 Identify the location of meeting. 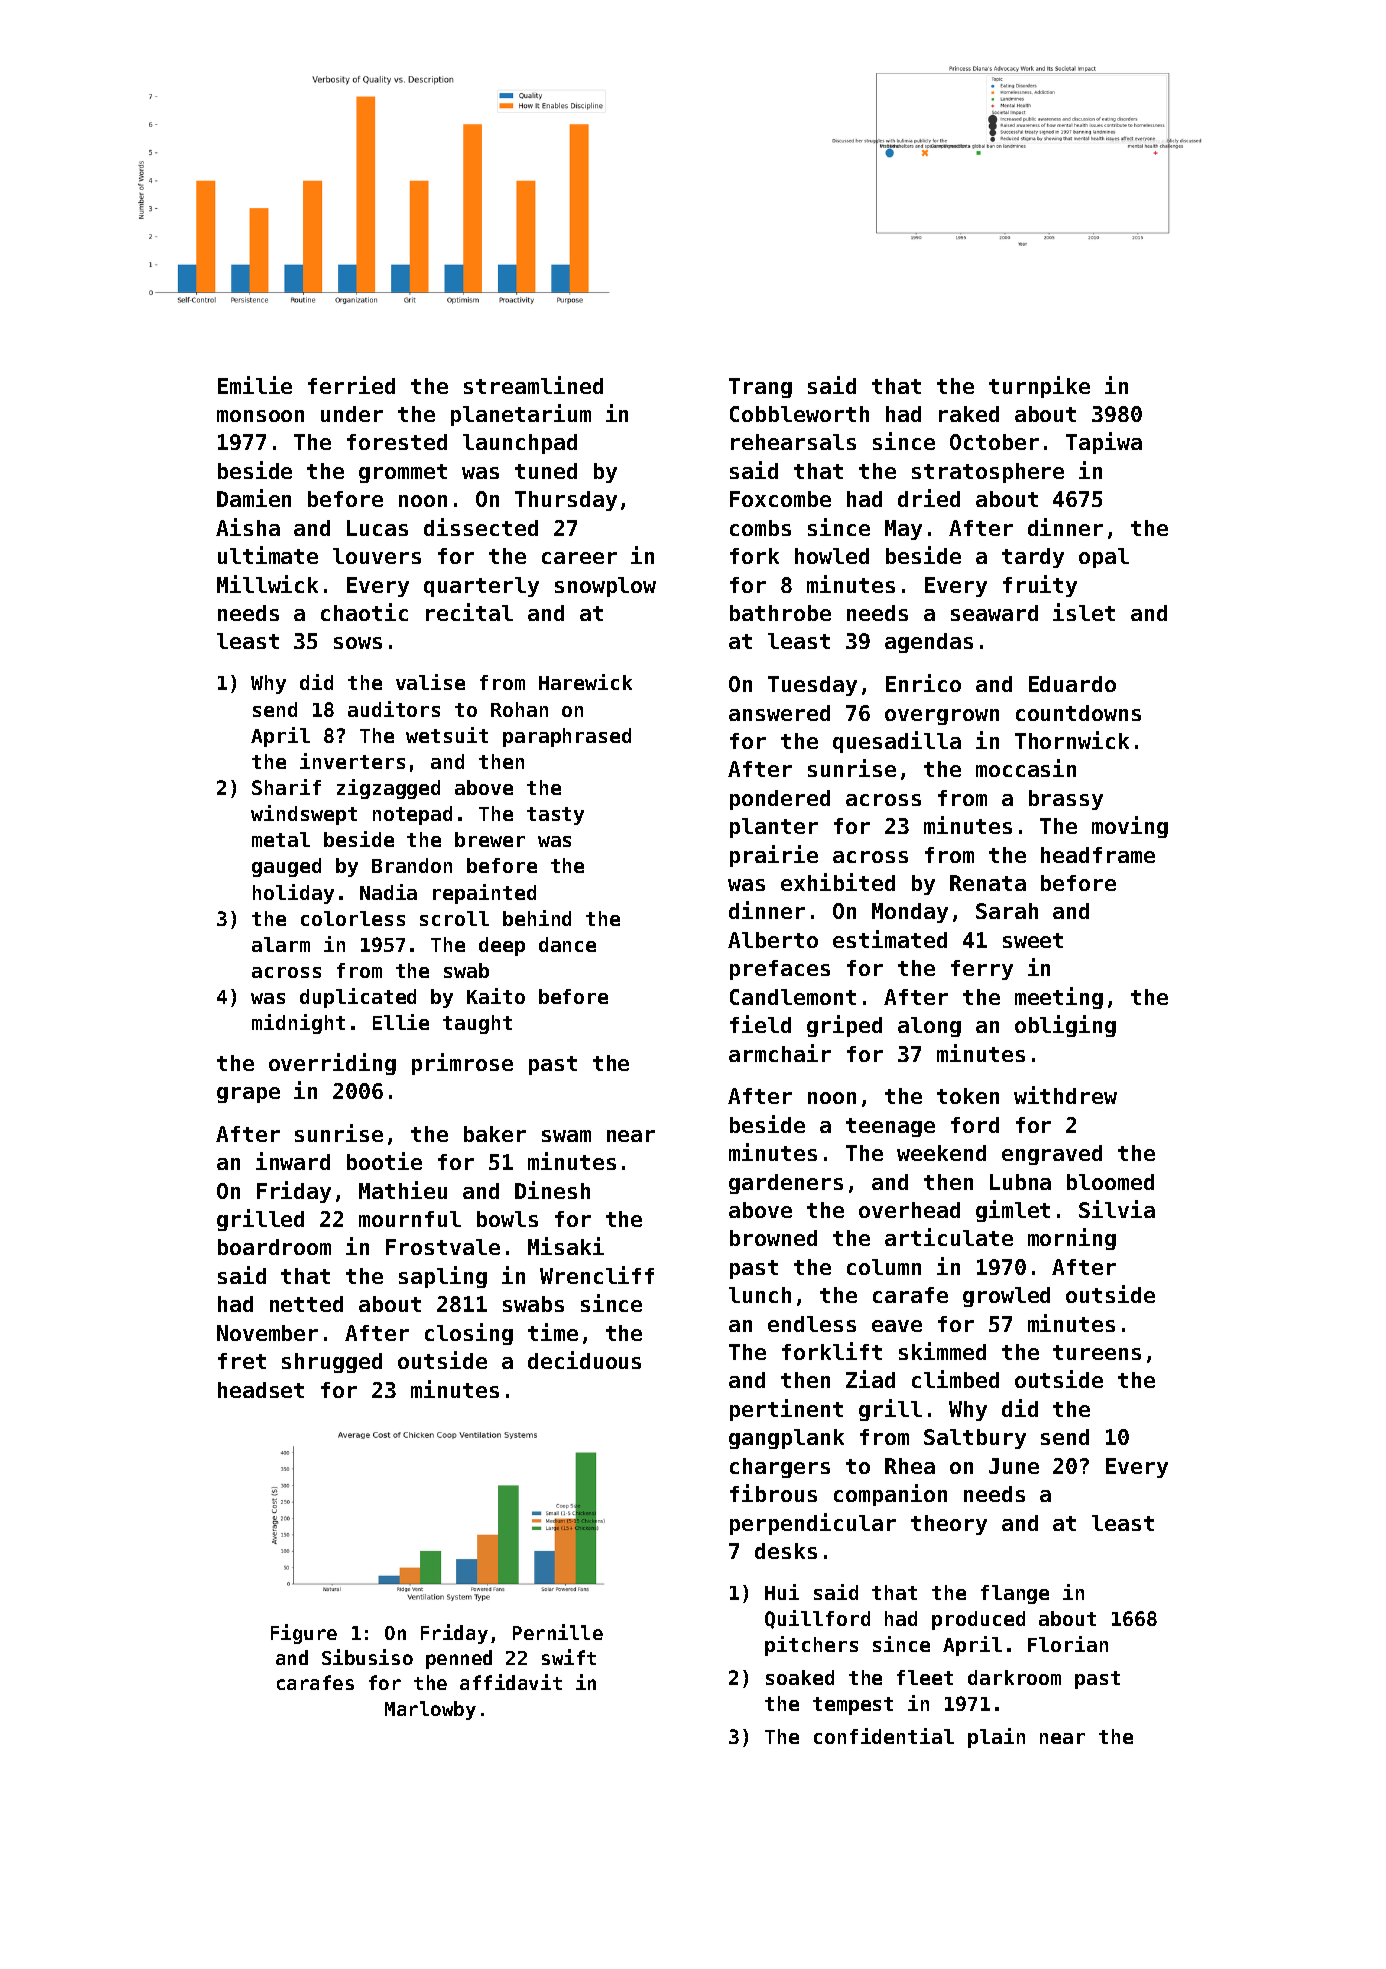
(1059, 998).
